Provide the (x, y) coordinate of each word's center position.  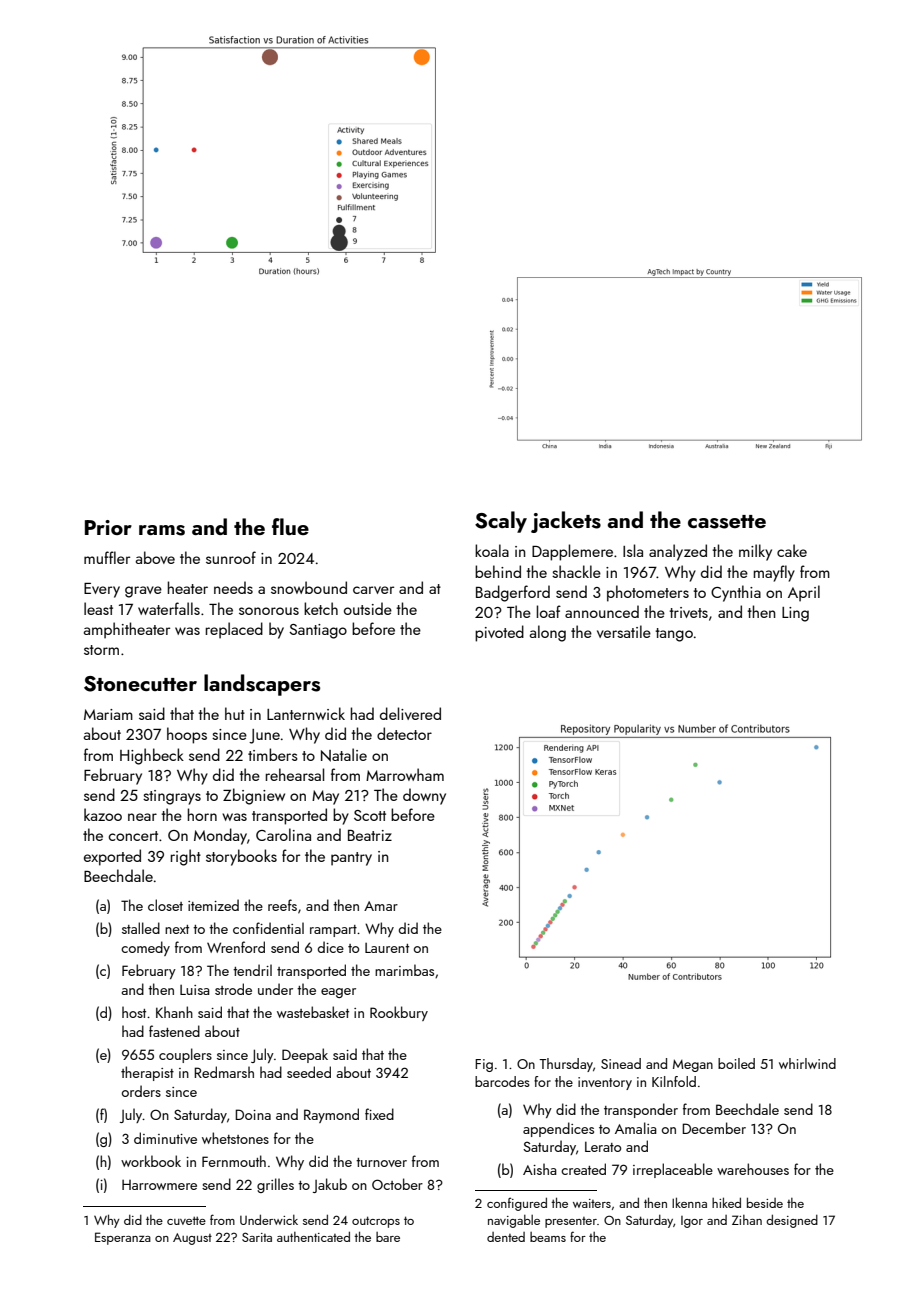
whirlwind (807, 1063)
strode (233, 989)
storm (101, 650)
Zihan (747, 1220)
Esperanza (123, 1238)
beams (548, 1237)
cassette (727, 522)
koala (492, 550)
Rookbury (399, 1013)
